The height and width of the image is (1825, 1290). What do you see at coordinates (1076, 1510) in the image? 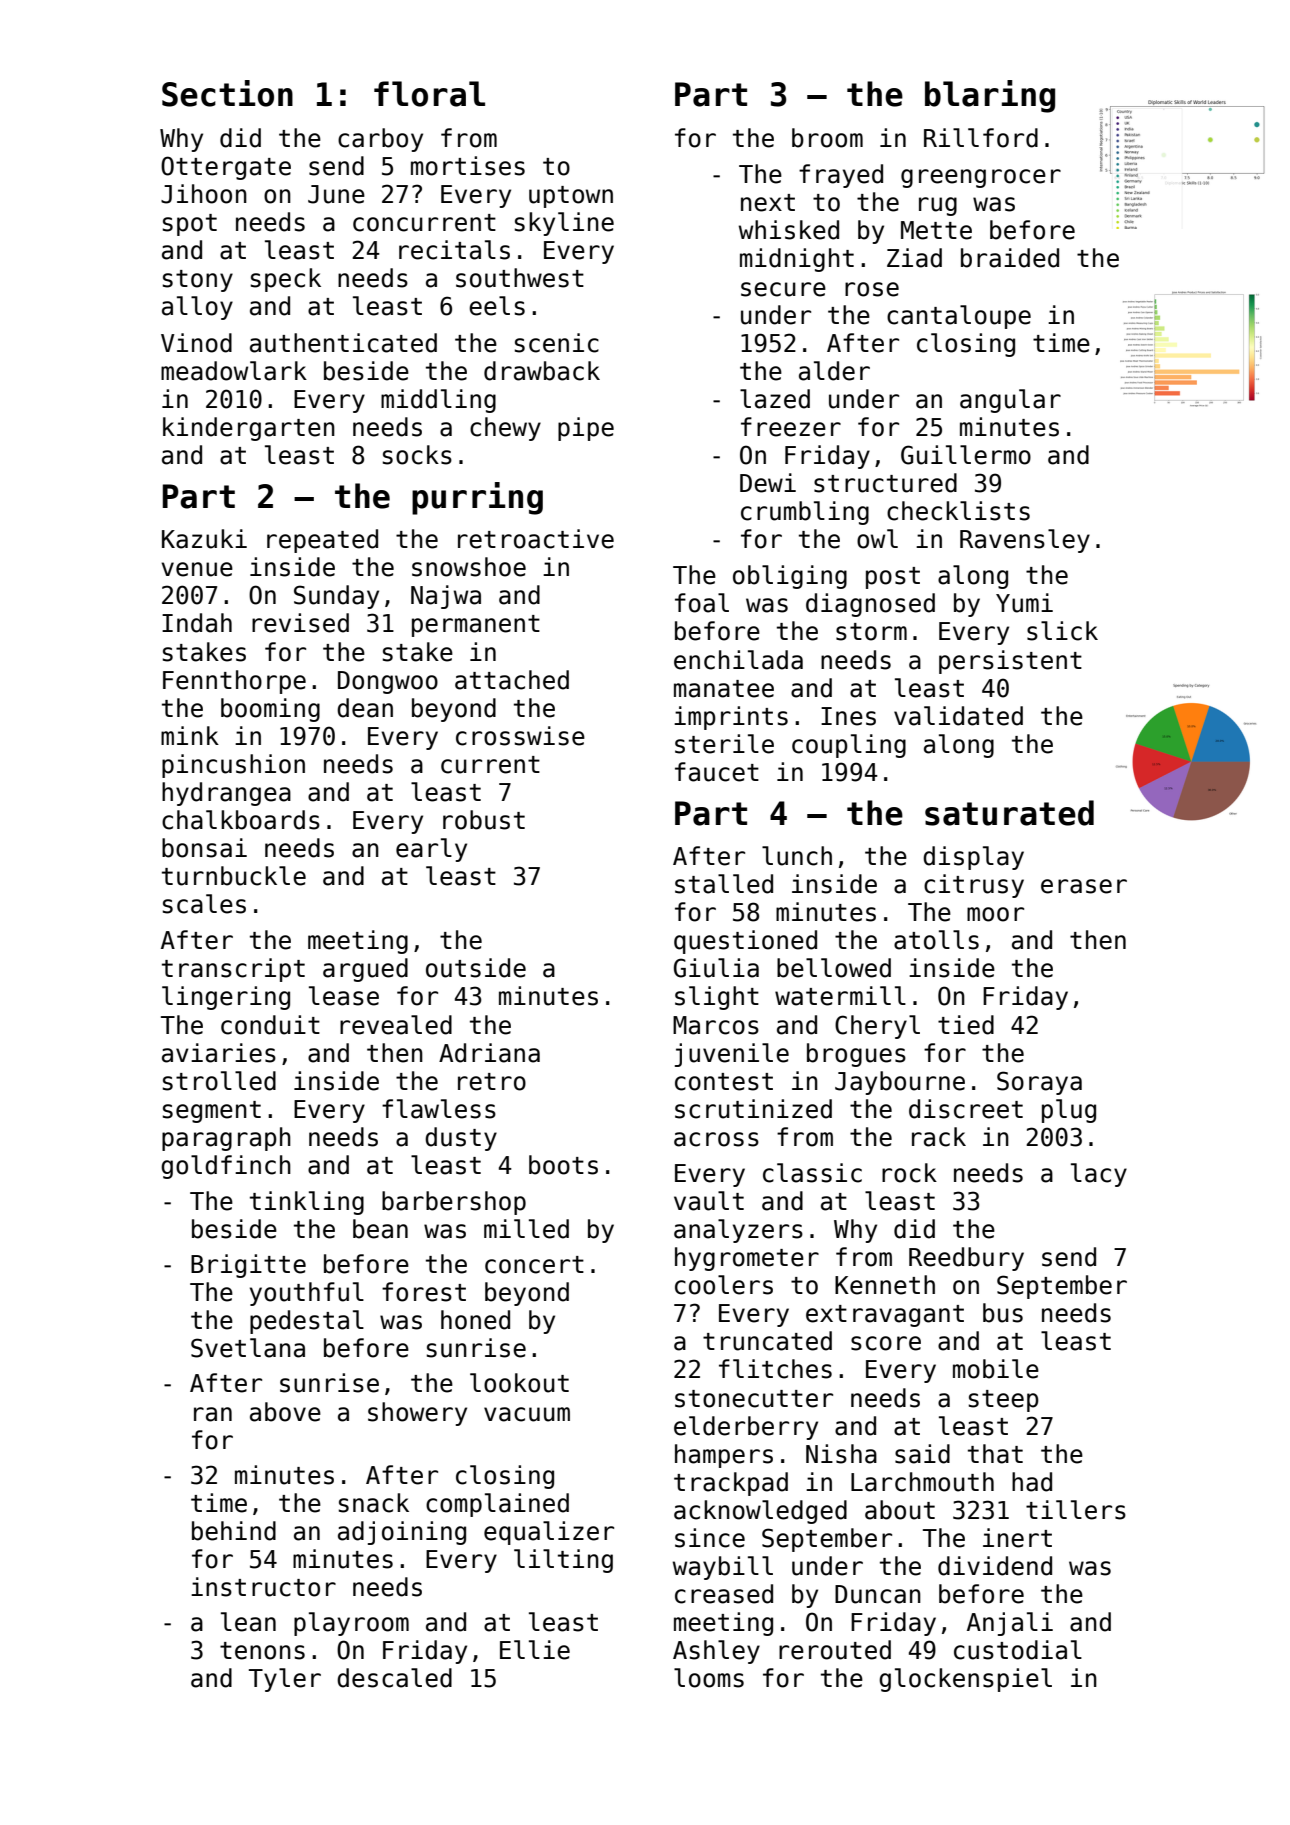
I see `tillers` at bounding box center [1076, 1510].
